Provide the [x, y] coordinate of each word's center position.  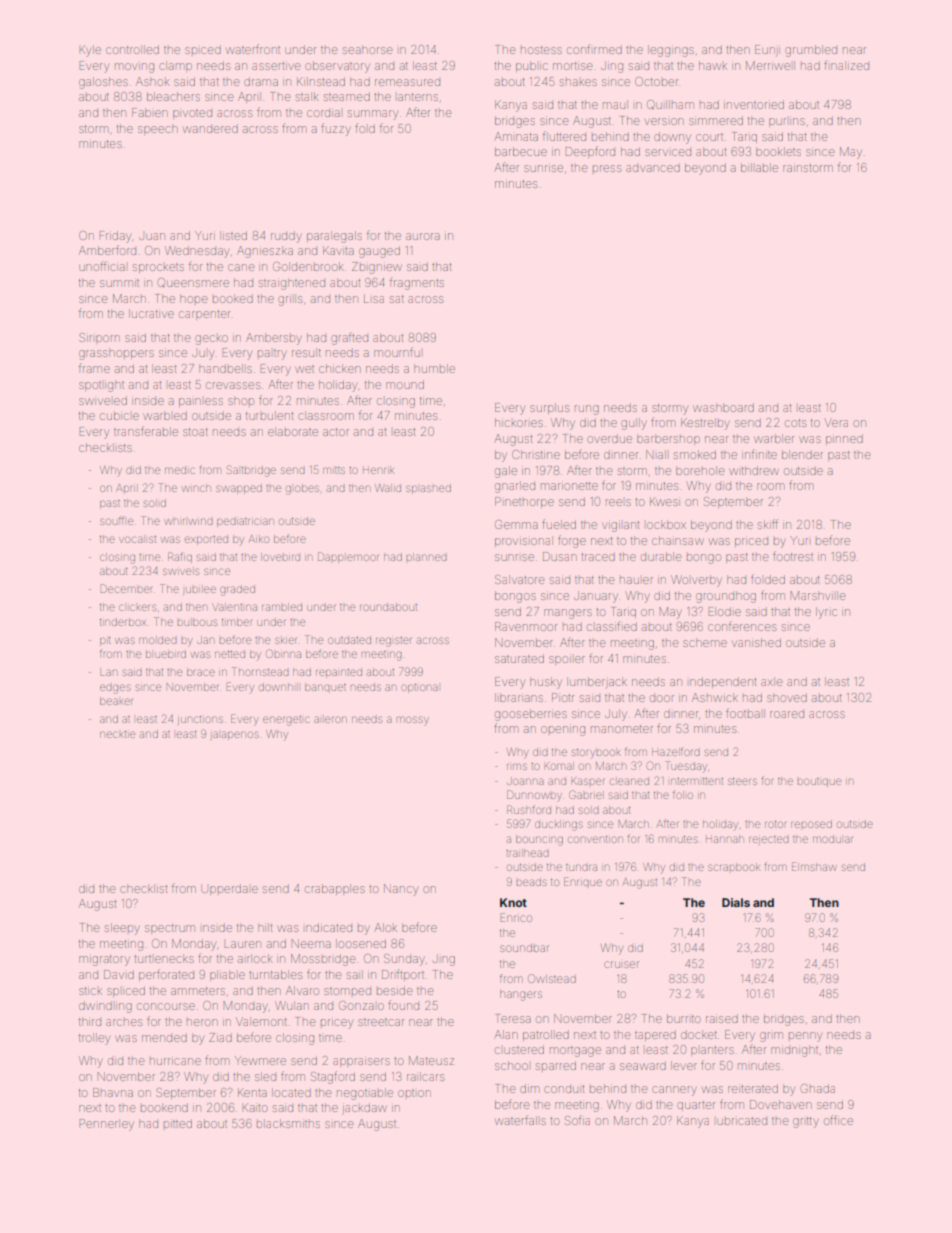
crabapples [335, 889]
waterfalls [520, 1120]
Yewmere [260, 1061]
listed [235, 235]
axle [771, 682]
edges [115, 689]
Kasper [587, 781]
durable [661, 556]
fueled [559, 524]
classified [612, 626]
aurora [423, 236]
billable [759, 167]
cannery [674, 1091]
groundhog [726, 598]
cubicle [119, 415]
